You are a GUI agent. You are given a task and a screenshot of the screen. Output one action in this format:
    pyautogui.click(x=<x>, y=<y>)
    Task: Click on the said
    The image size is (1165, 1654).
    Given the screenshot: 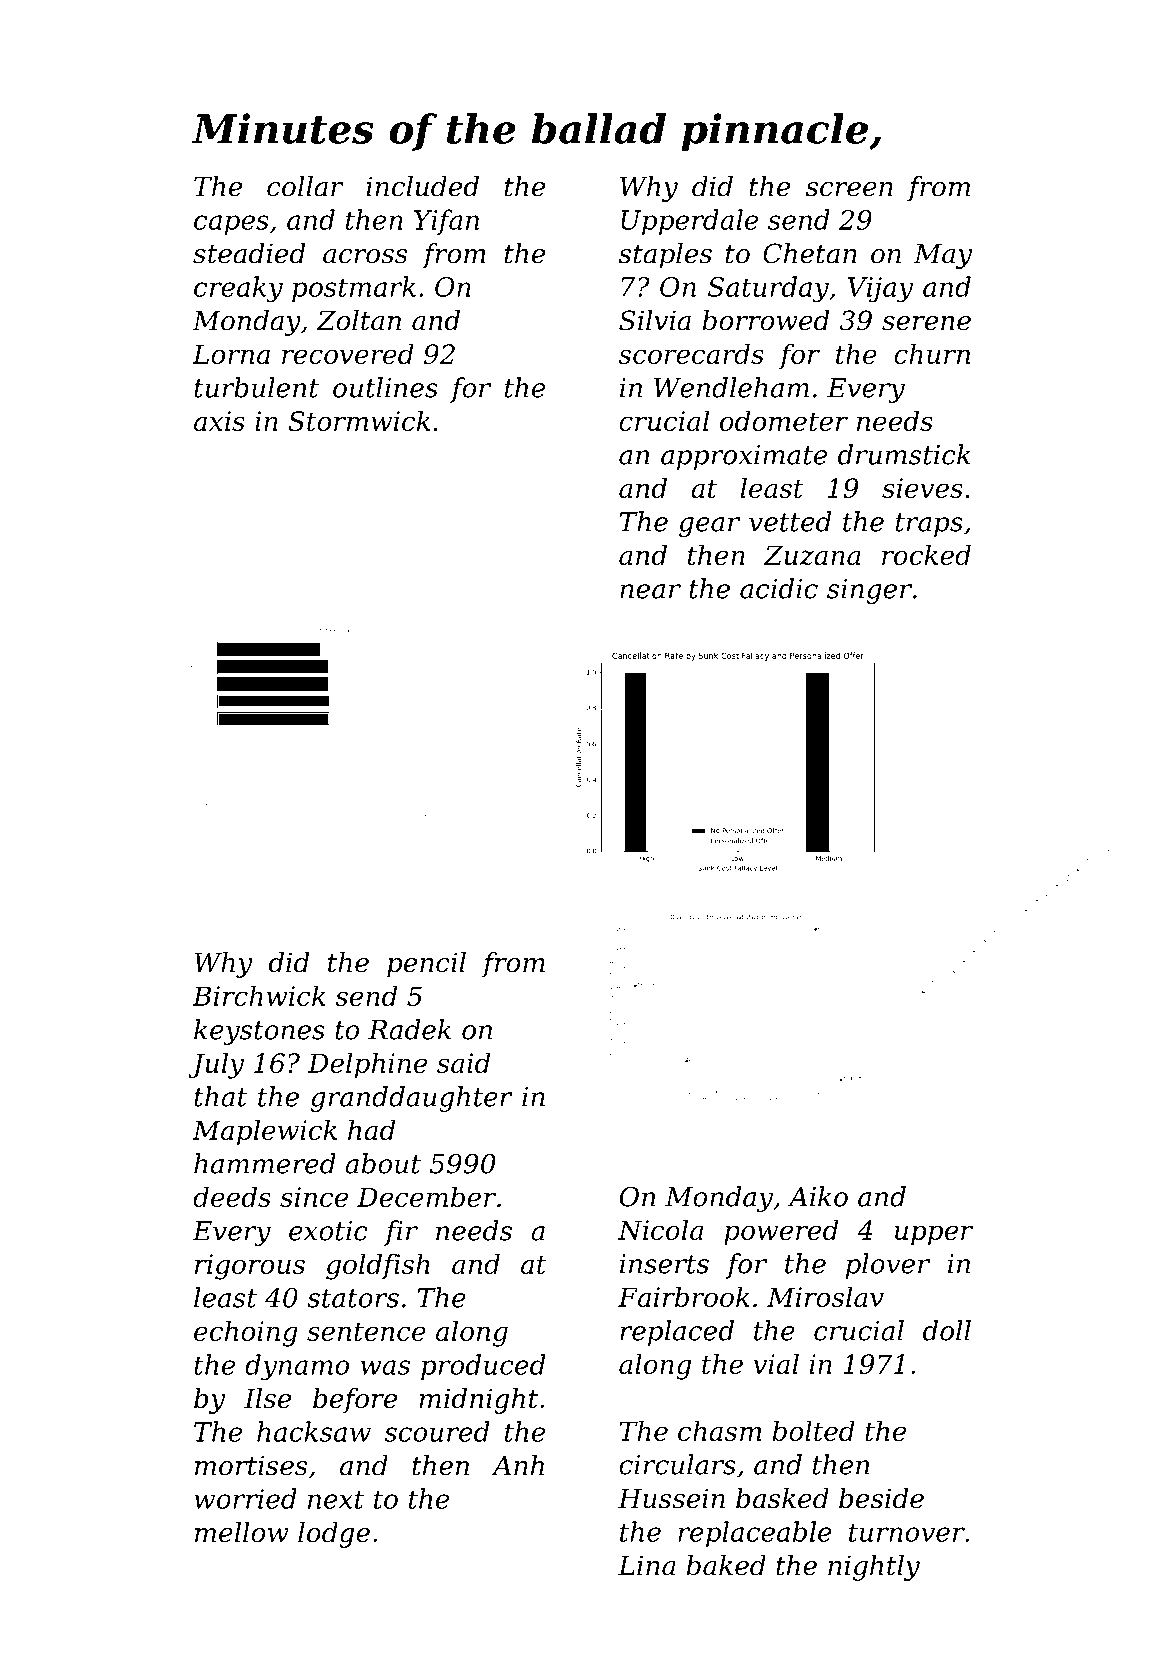 What is the action you would take?
    pyautogui.click(x=463, y=1062)
